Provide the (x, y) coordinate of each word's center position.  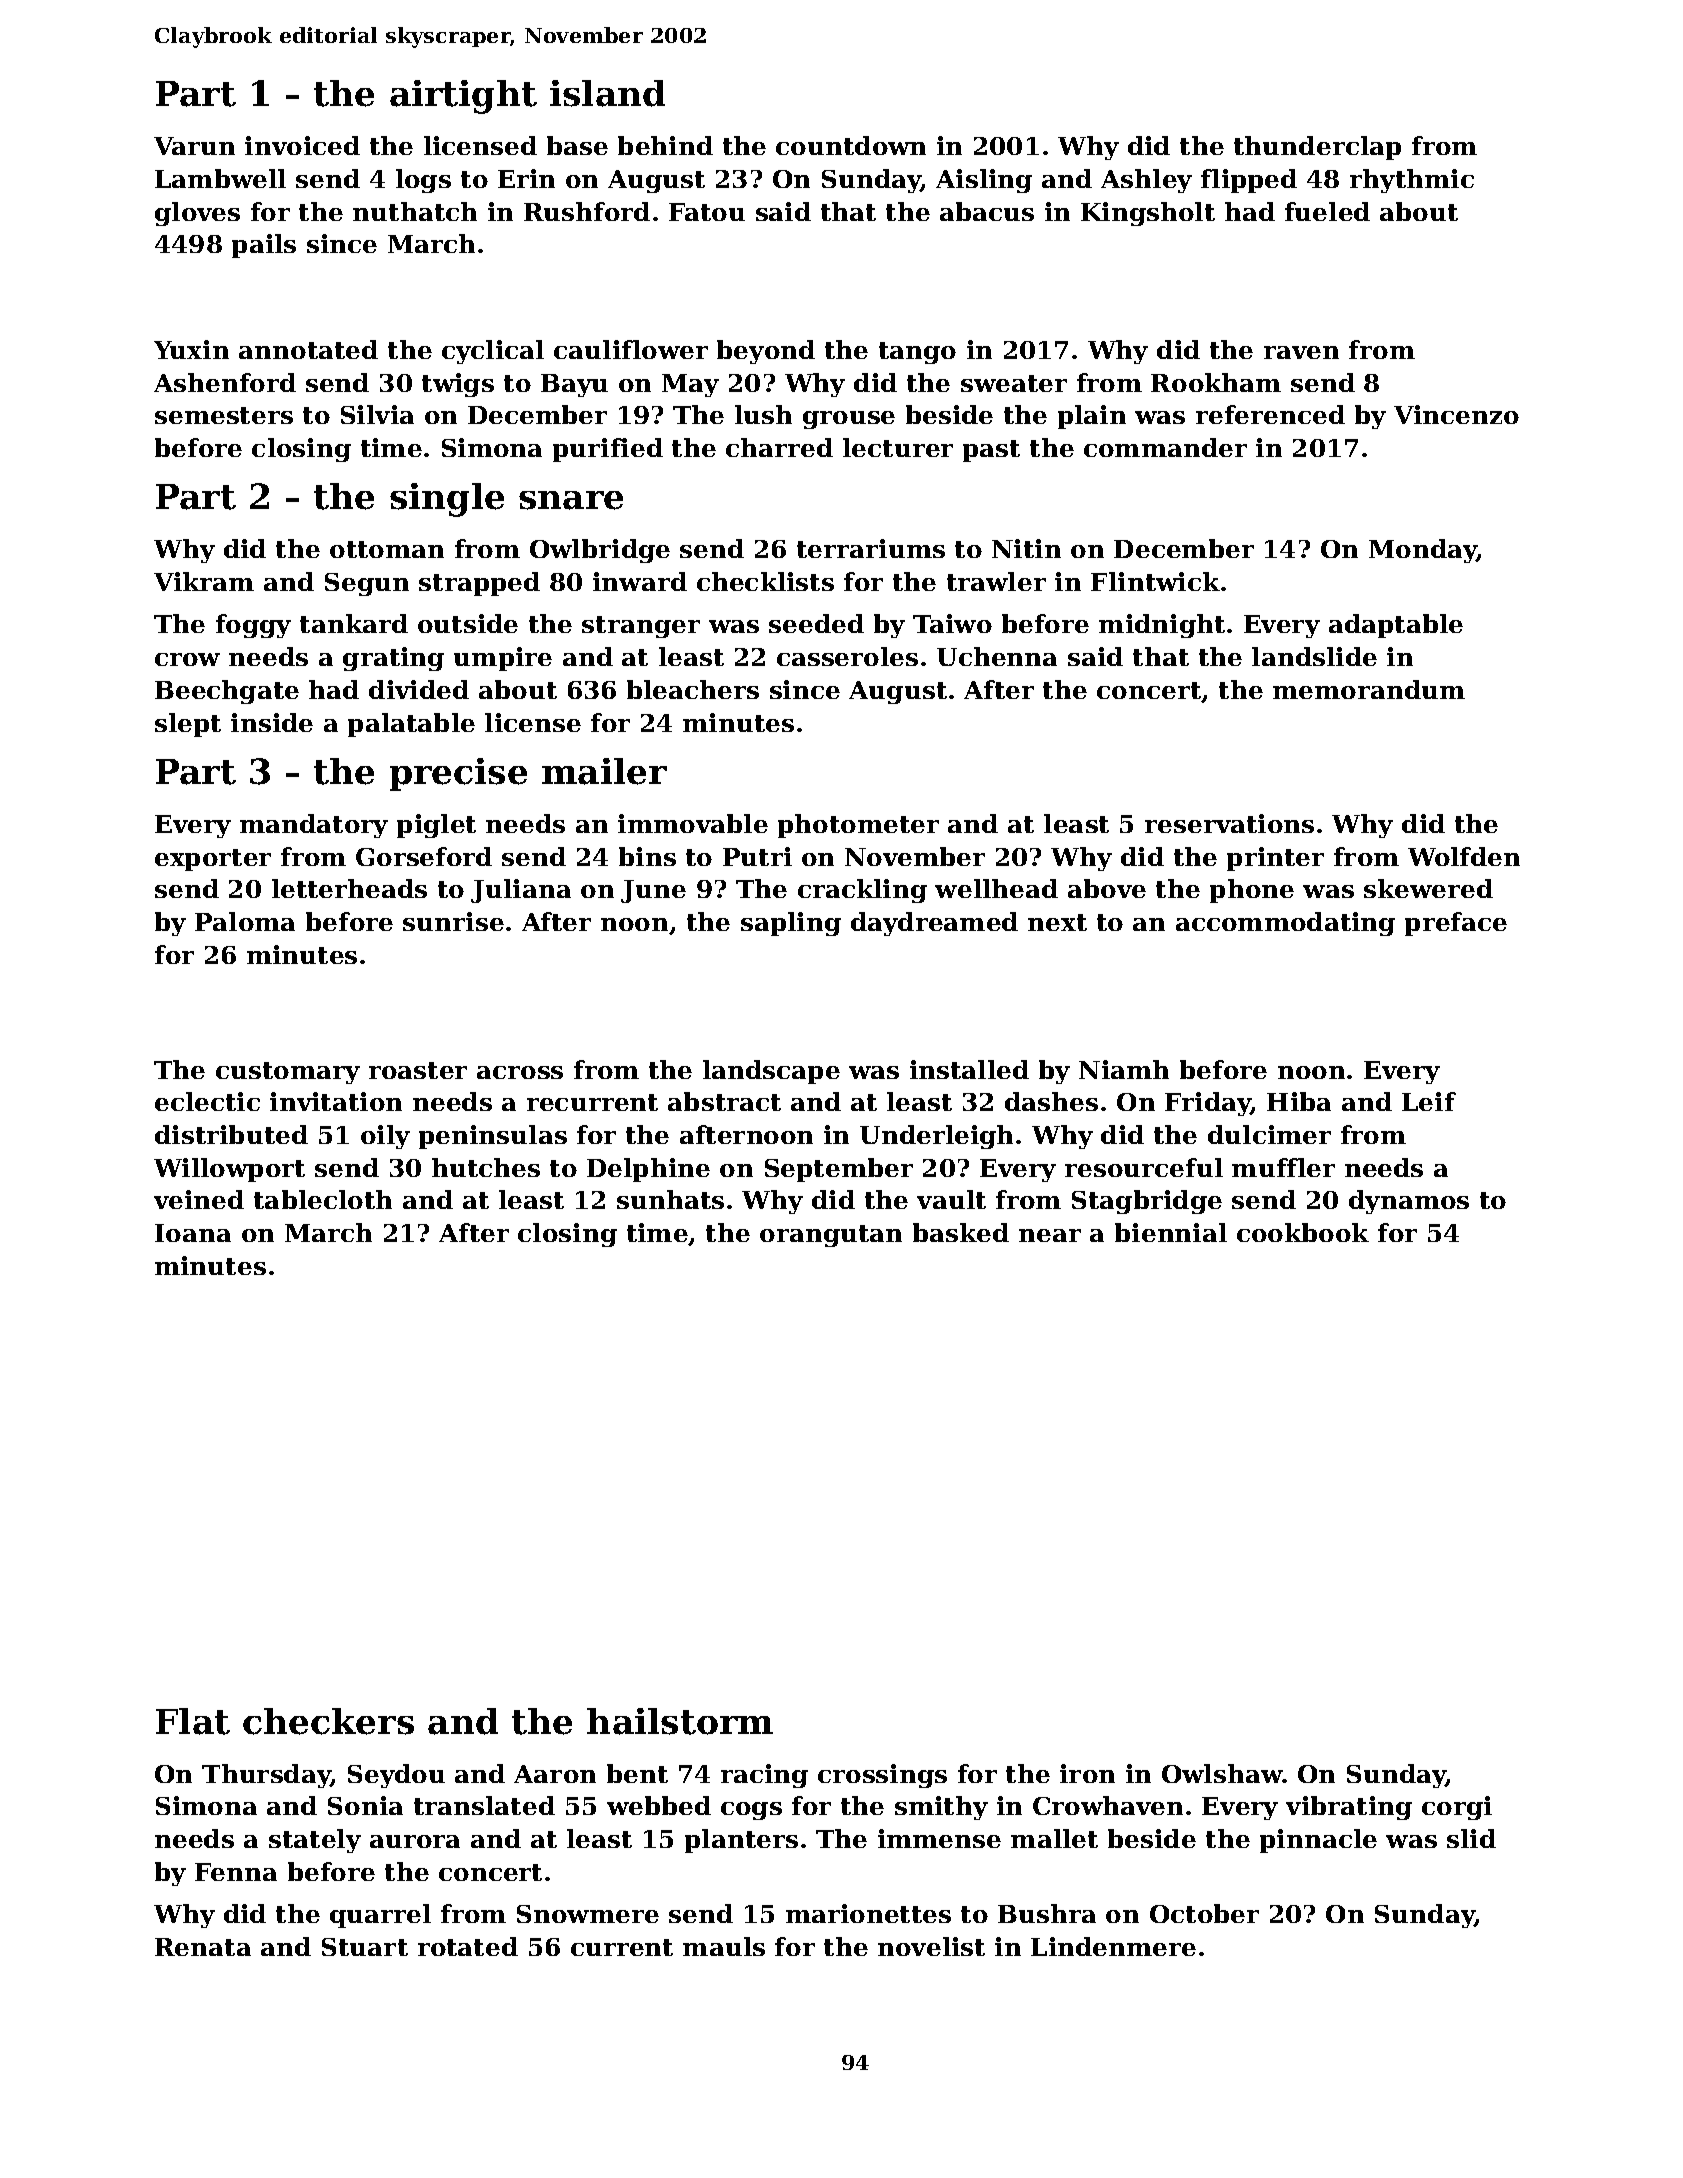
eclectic (207, 1101)
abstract (724, 1101)
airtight (463, 97)
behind (665, 145)
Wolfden (1464, 856)
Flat (193, 1721)
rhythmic (1412, 181)
